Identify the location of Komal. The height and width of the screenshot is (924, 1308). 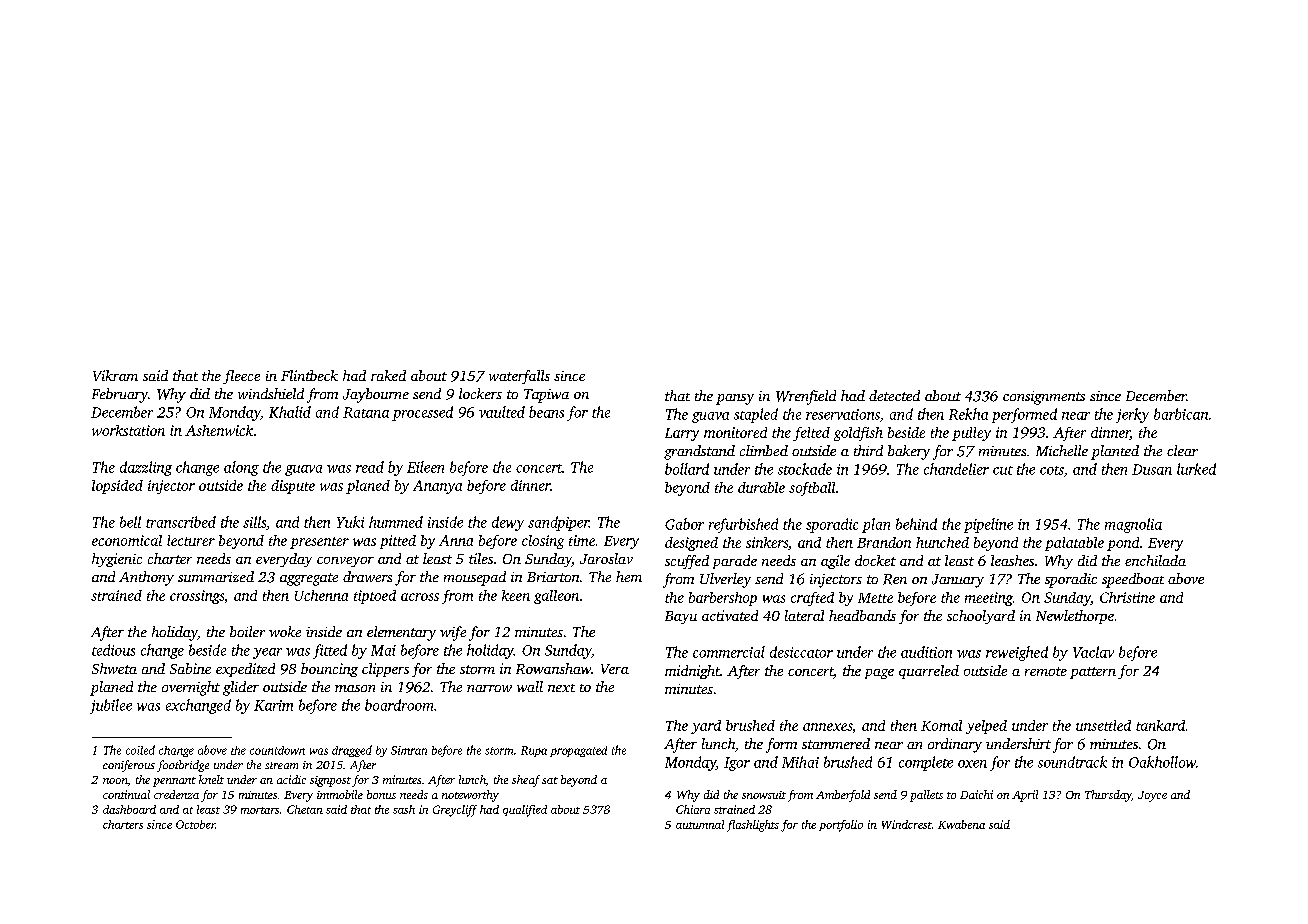
(941, 725).
